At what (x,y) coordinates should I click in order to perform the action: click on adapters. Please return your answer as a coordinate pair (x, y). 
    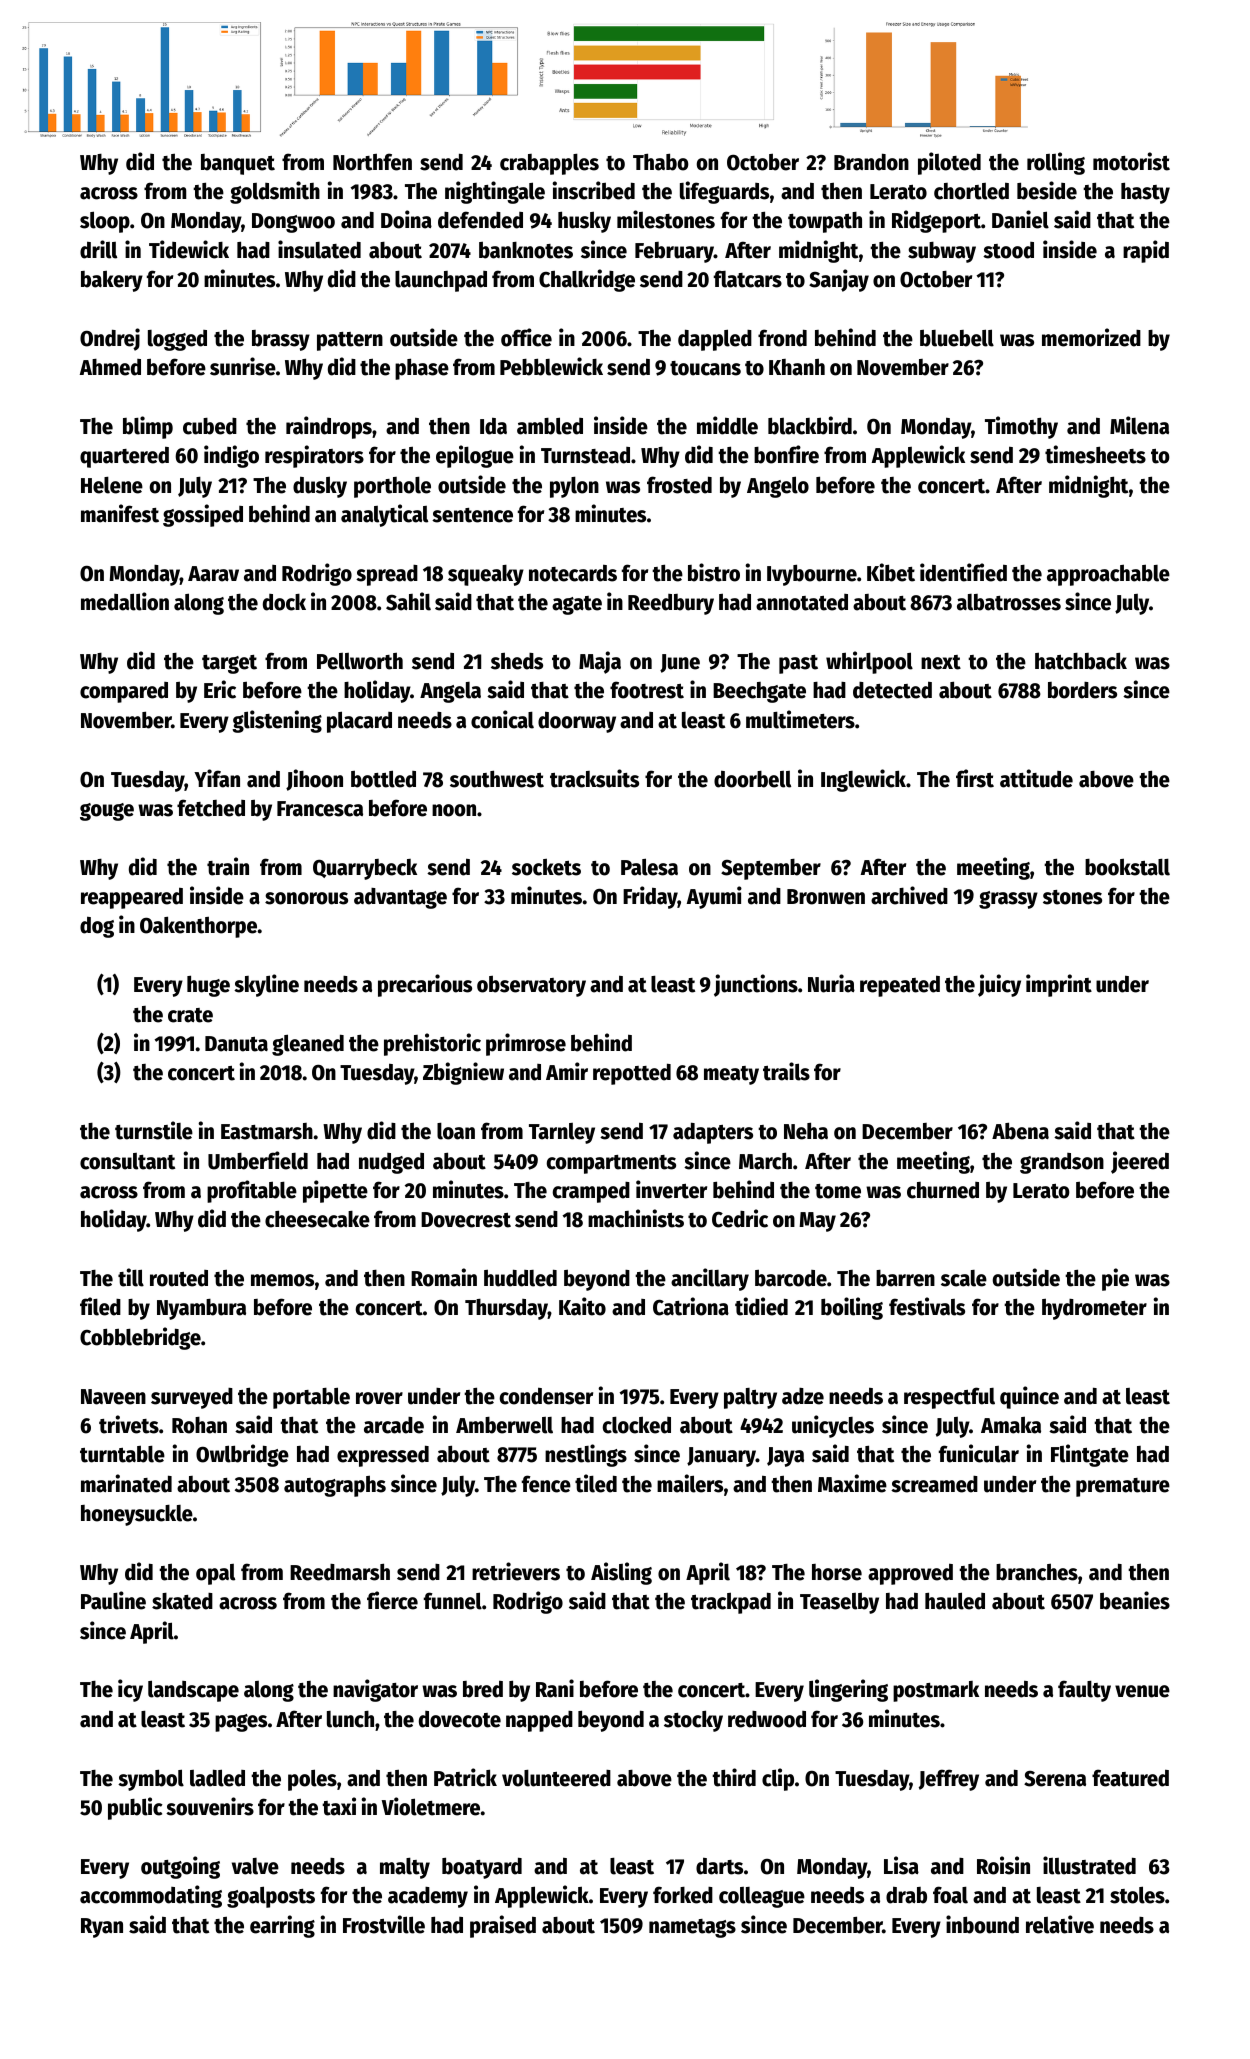
    Looking at the image, I should click on (713, 1133).
